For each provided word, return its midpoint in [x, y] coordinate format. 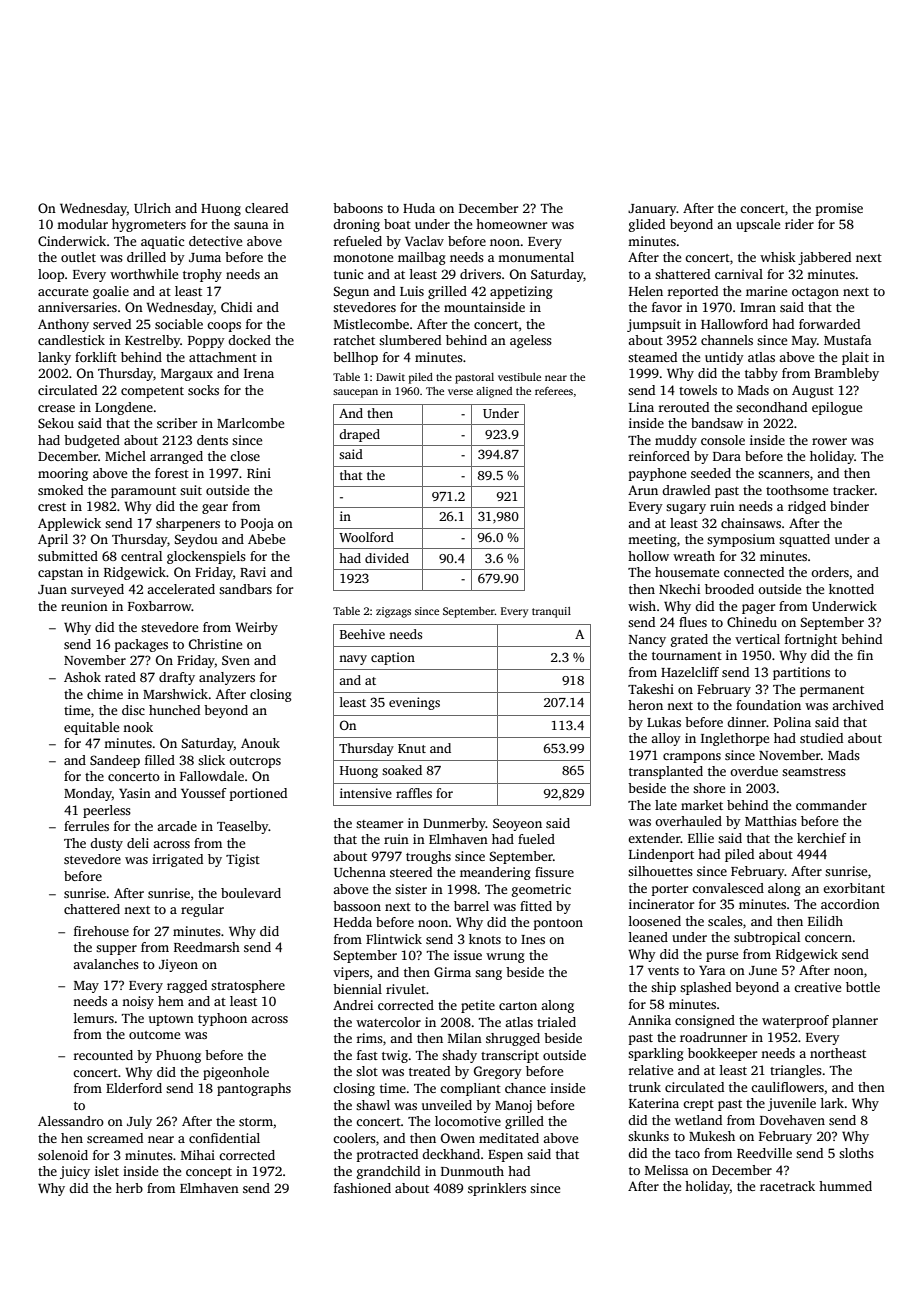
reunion [84, 606]
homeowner [511, 224]
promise [839, 209]
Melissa [667, 1170]
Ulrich [152, 208]
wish [642, 606]
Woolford [366, 537]
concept [209, 1173]
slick [211, 760]
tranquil [551, 612]
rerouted [684, 407]
